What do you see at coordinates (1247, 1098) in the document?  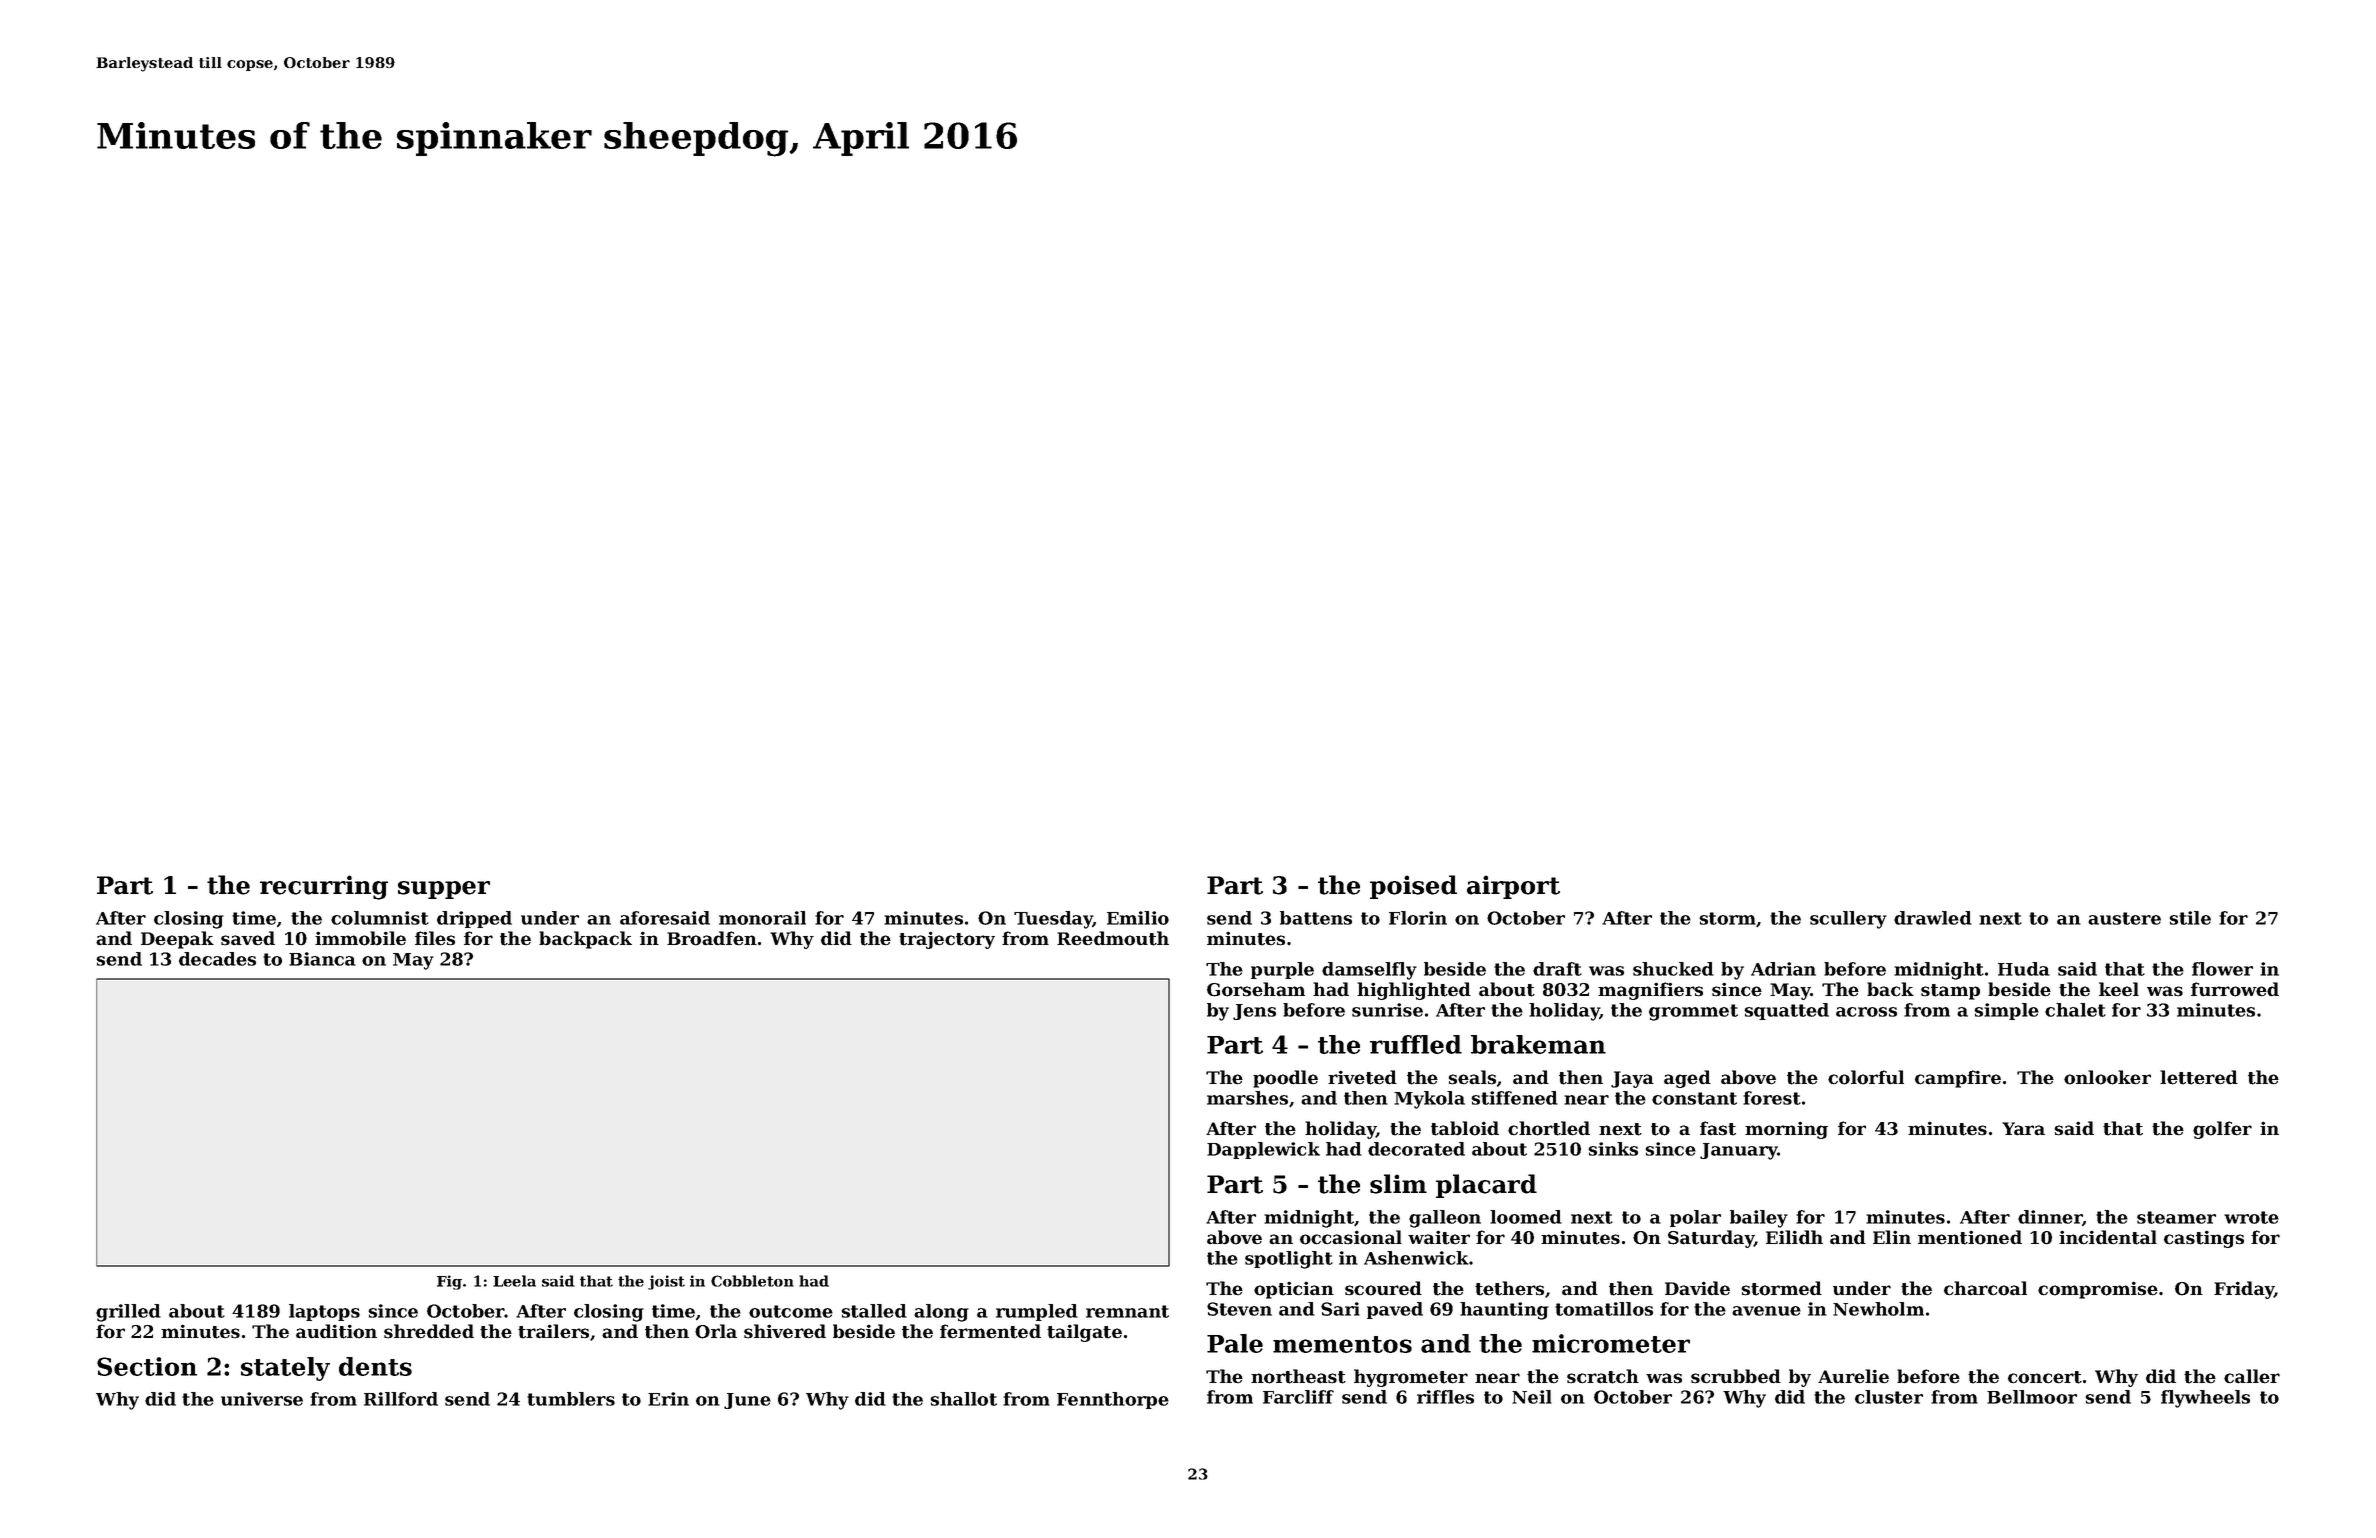 I see `marshes` at bounding box center [1247, 1098].
